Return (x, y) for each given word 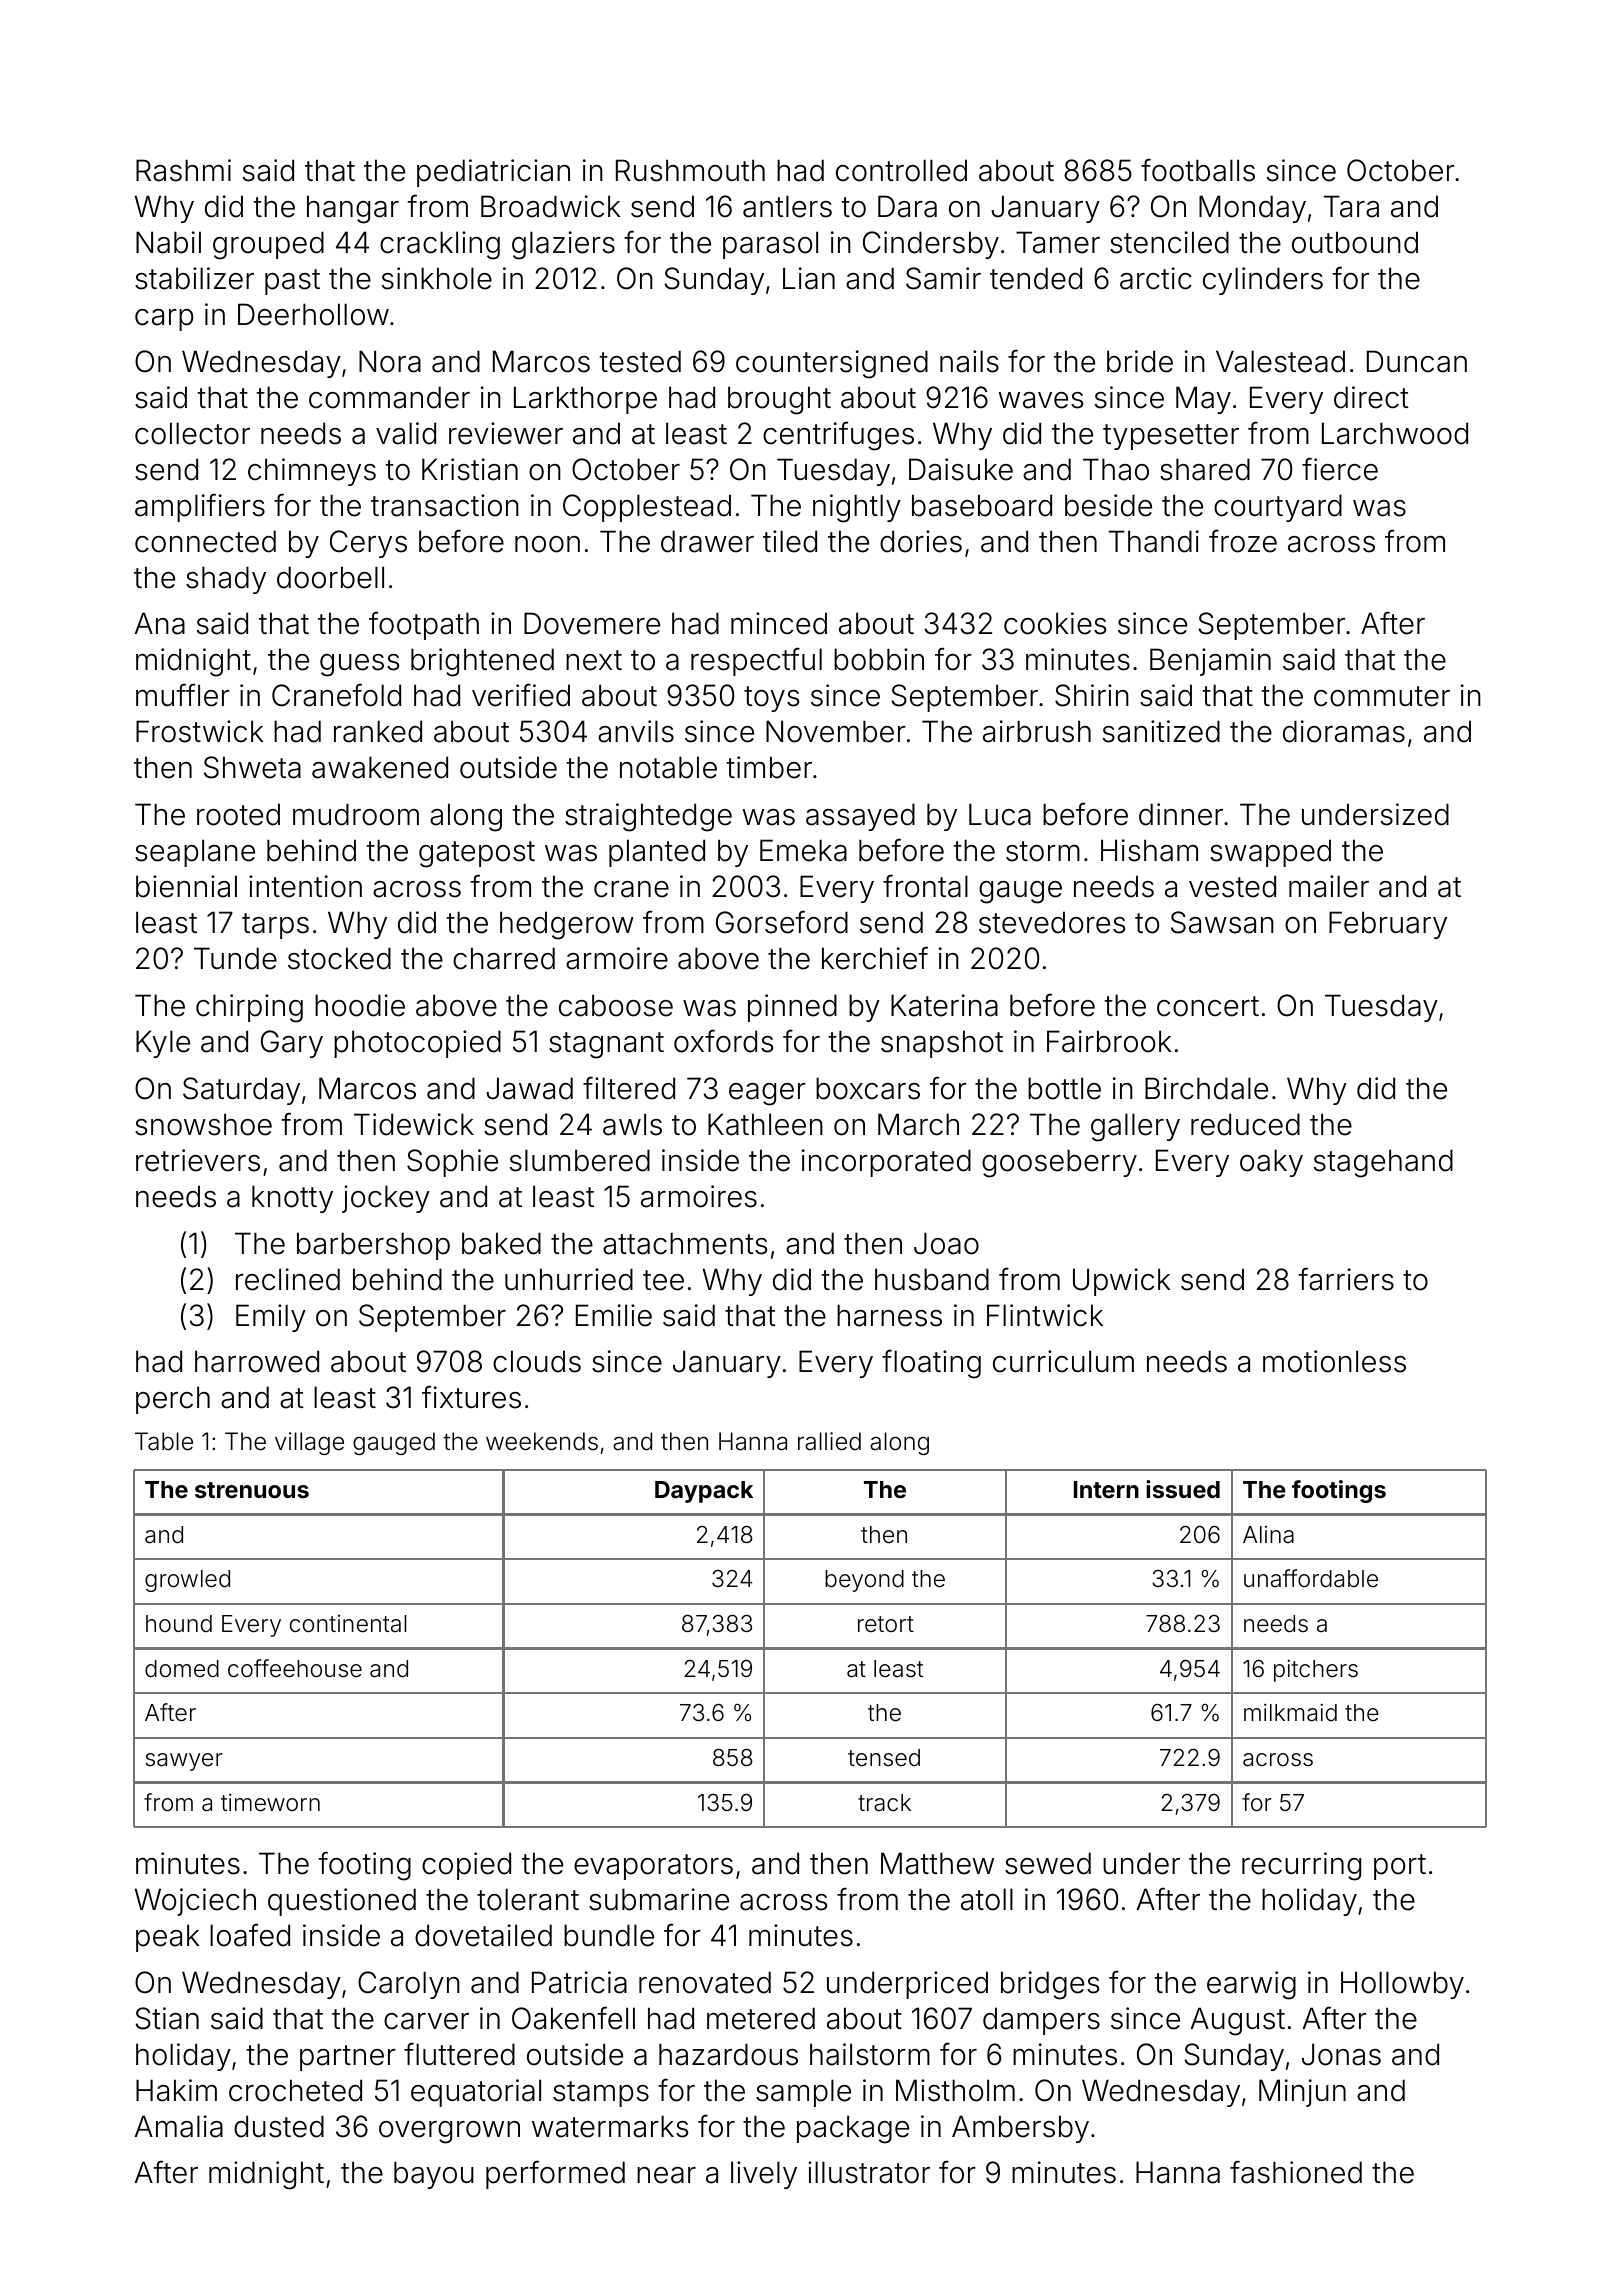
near (666, 2175)
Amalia (178, 2126)
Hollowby (1402, 1985)
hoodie (360, 1005)
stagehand (1383, 1163)
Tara (1351, 206)
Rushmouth (690, 170)
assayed (860, 817)
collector (192, 433)
